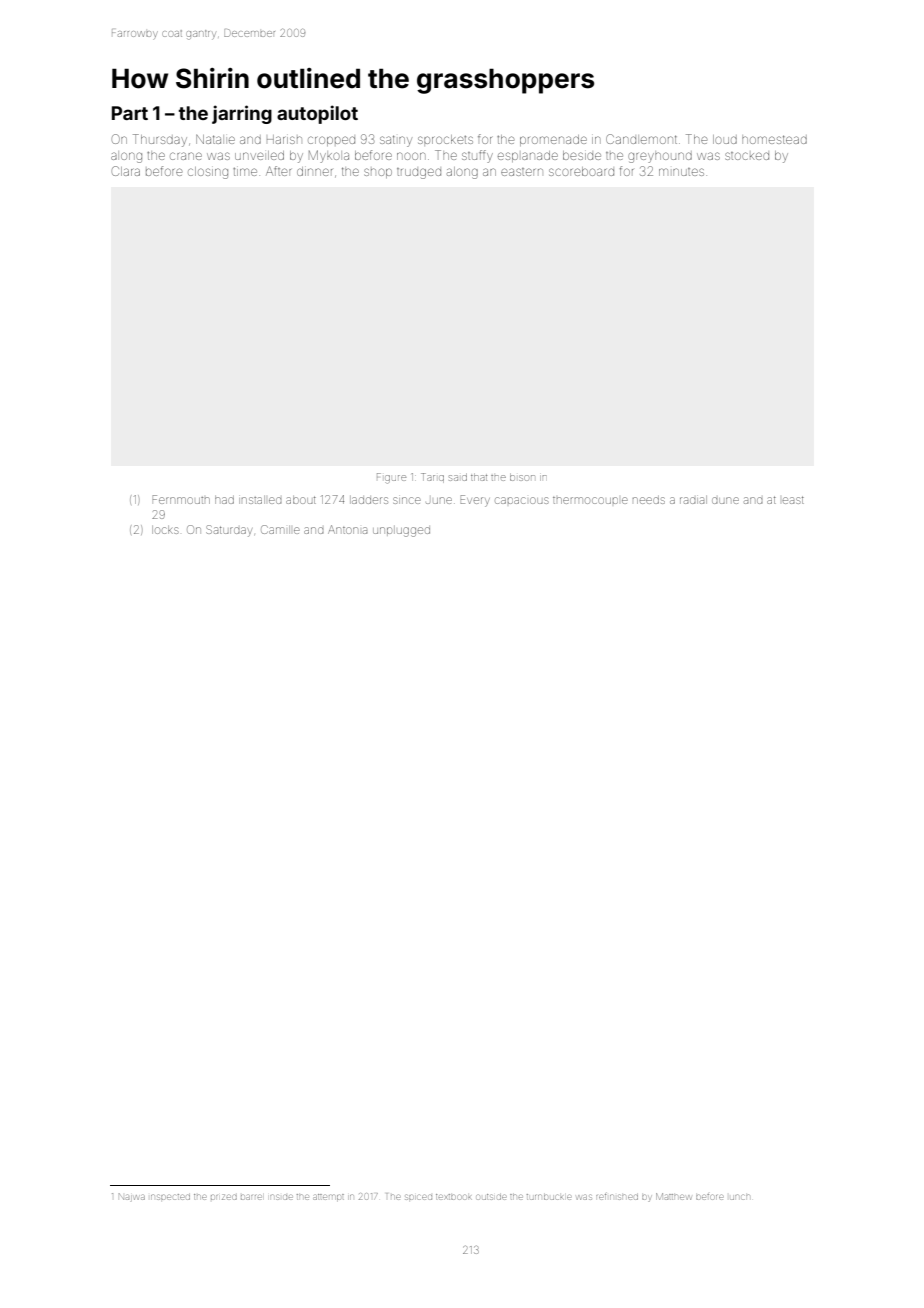 This document has width=924, height=1308. What do you see at coordinates (418, 1197) in the document?
I see `spiced` at bounding box center [418, 1197].
